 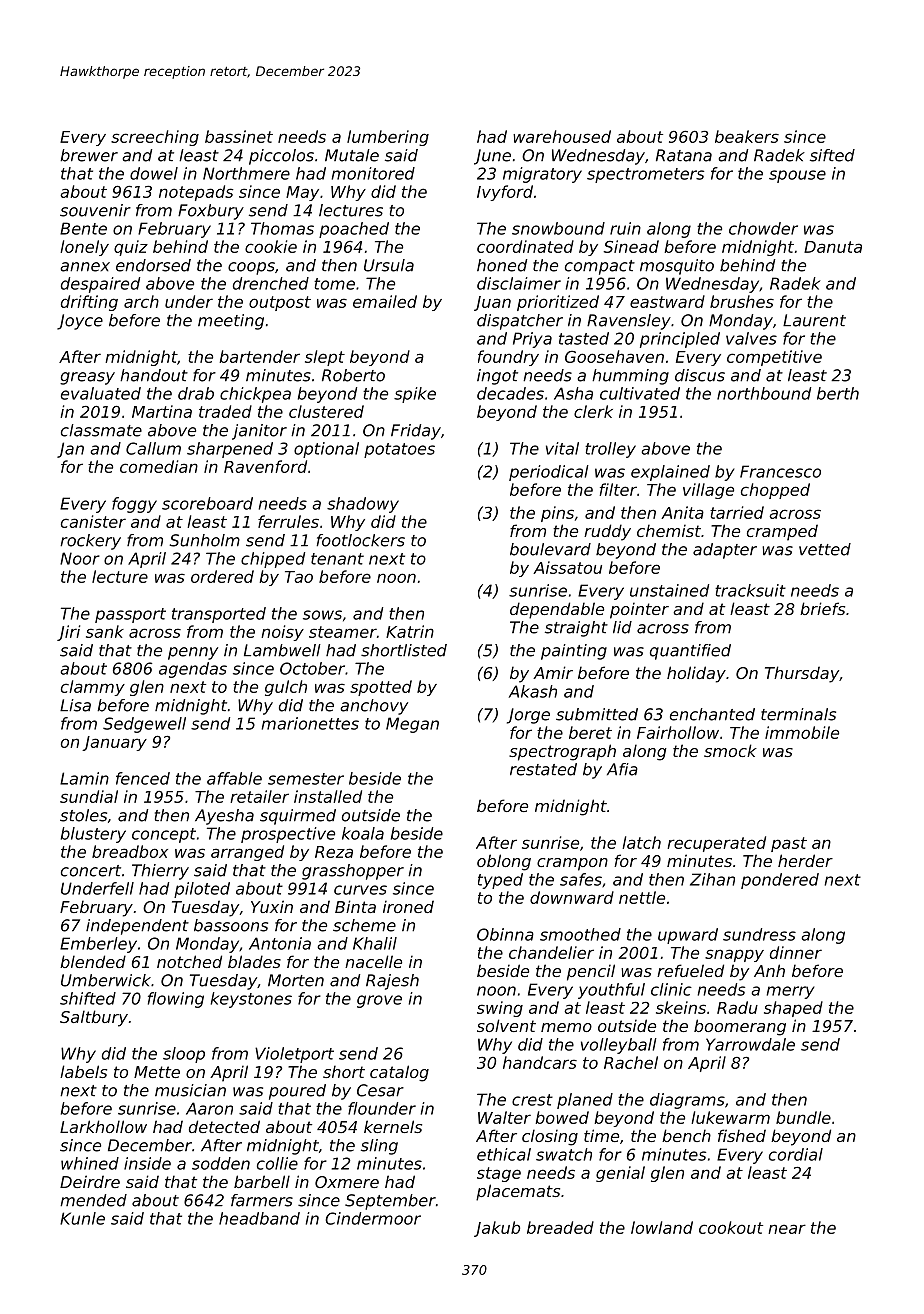 What do you see at coordinates (184, 1055) in the screenshot?
I see `sloop` at bounding box center [184, 1055].
